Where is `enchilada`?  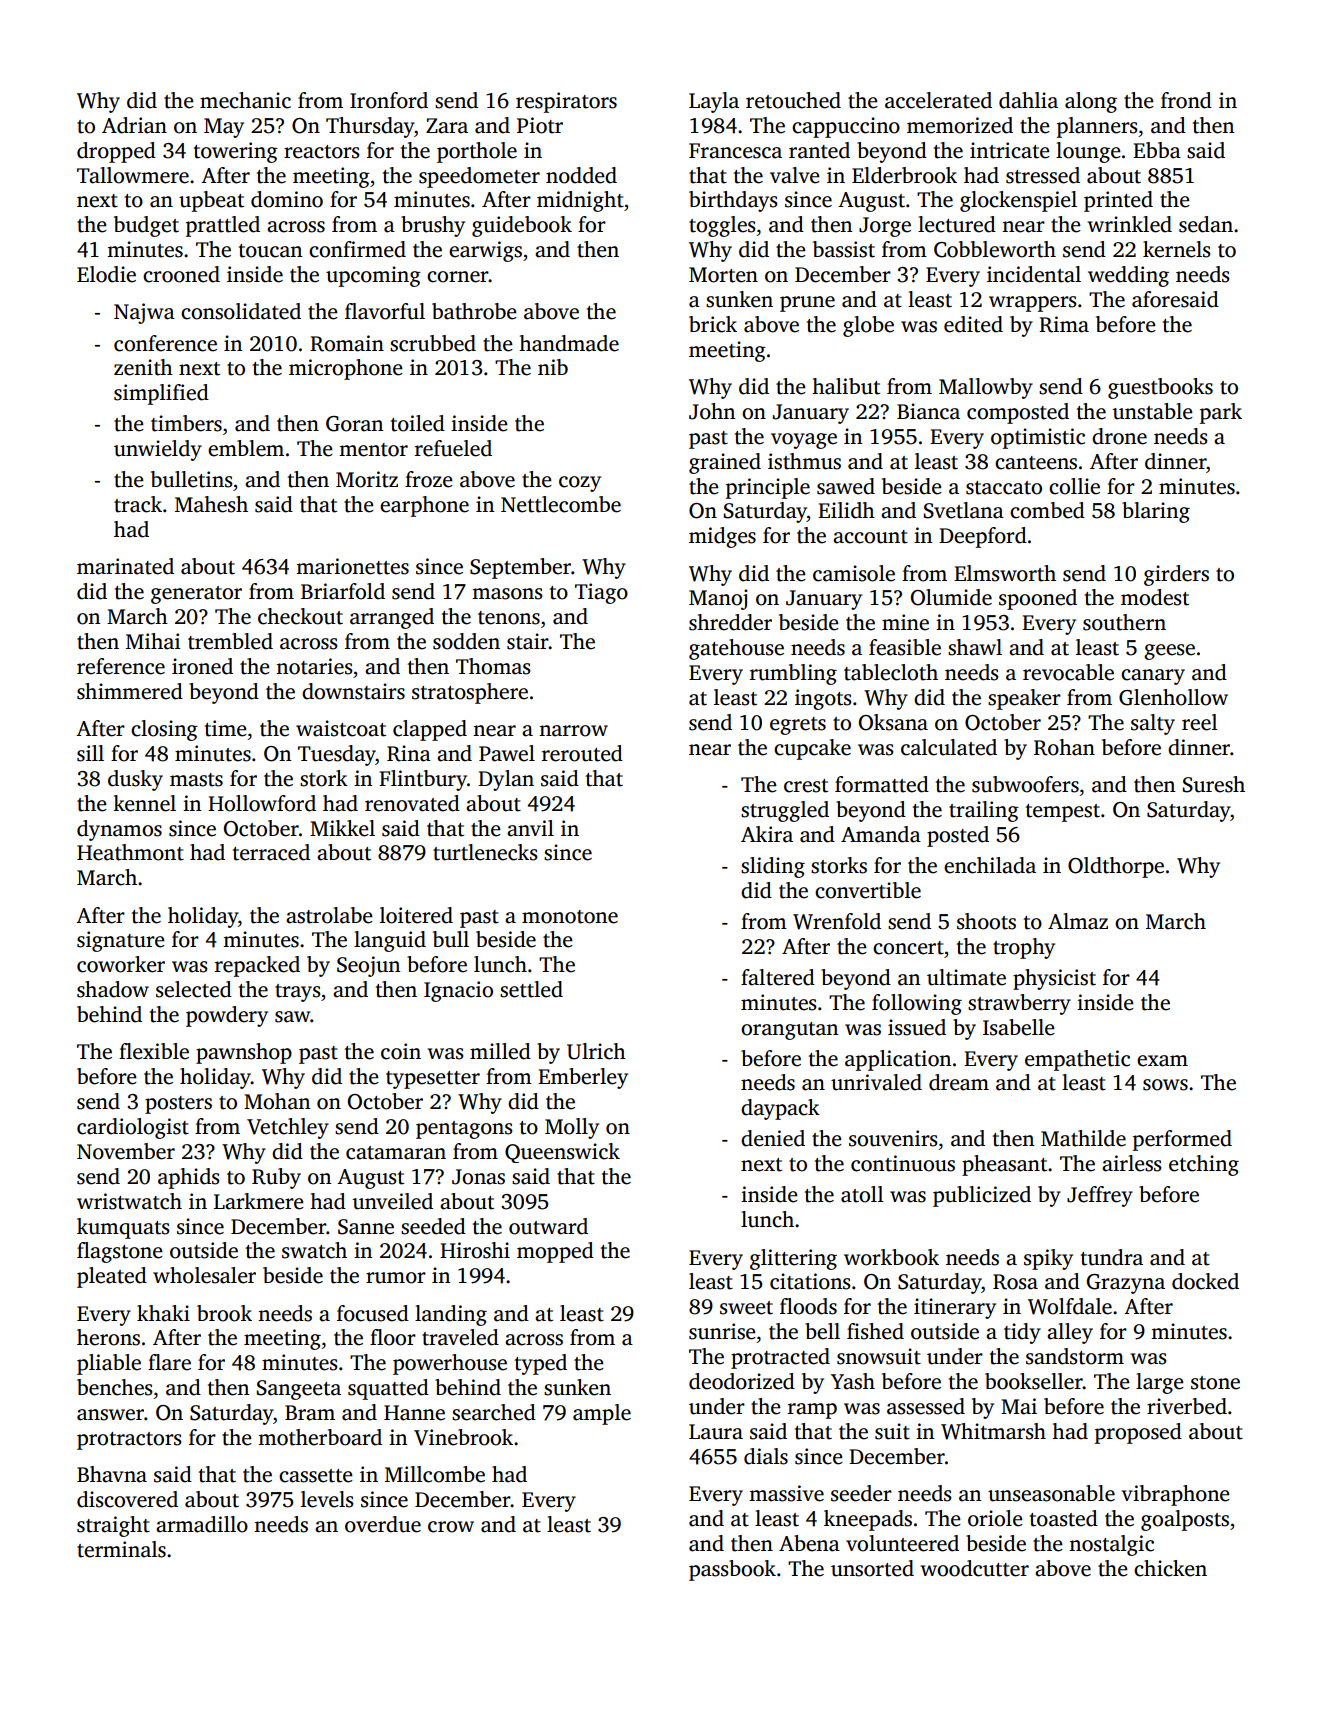
enchilada is located at coordinates (990, 865).
